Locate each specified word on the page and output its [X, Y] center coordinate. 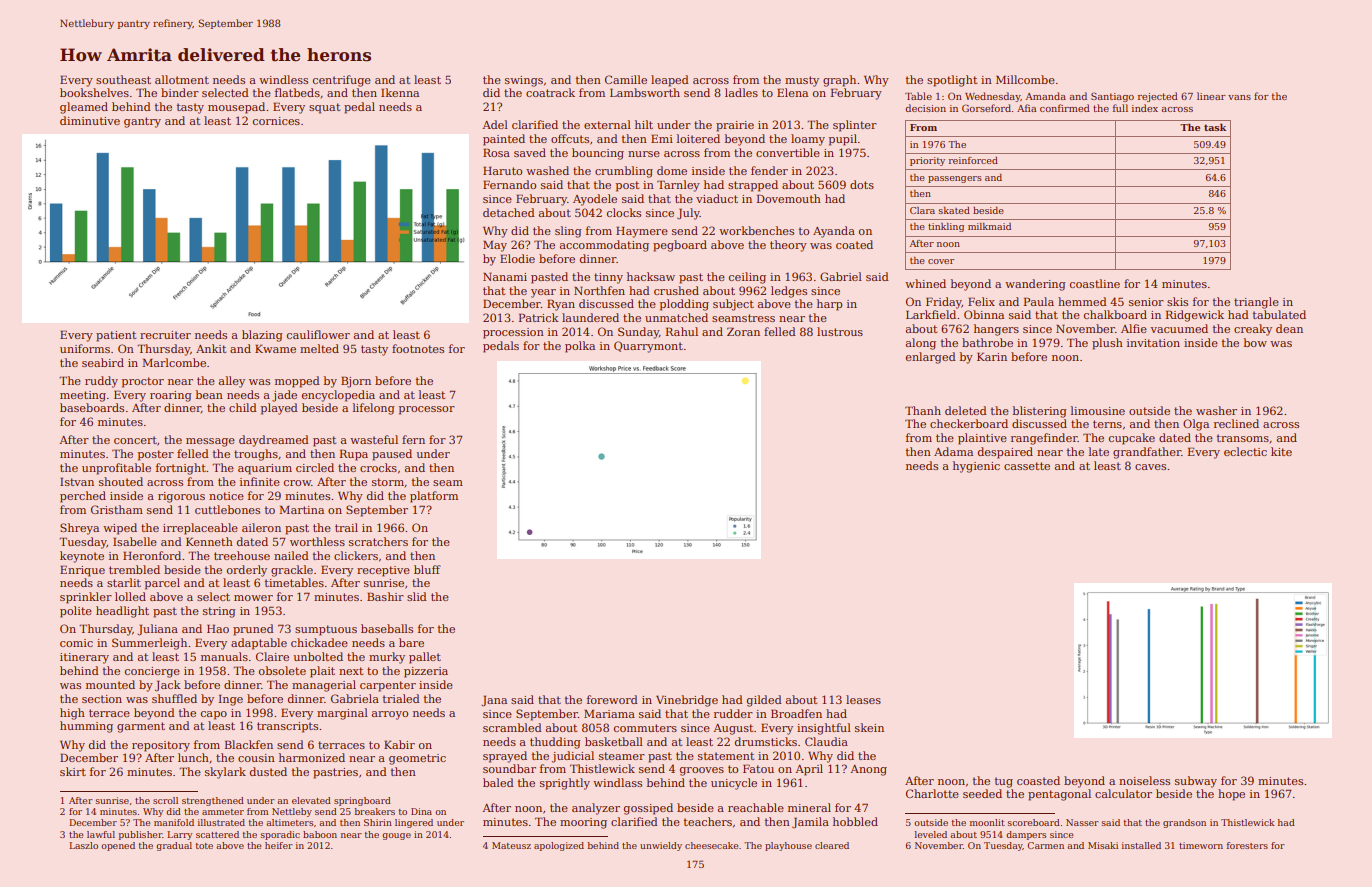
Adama [953, 451]
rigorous [181, 497]
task [1215, 127]
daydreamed [274, 441]
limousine [1098, 410]
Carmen [1045, 845]
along [921, 344]
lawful [101, 834]
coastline [1095, 283]
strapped [753, 186]
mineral [809, 807]
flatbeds [297, 92]
